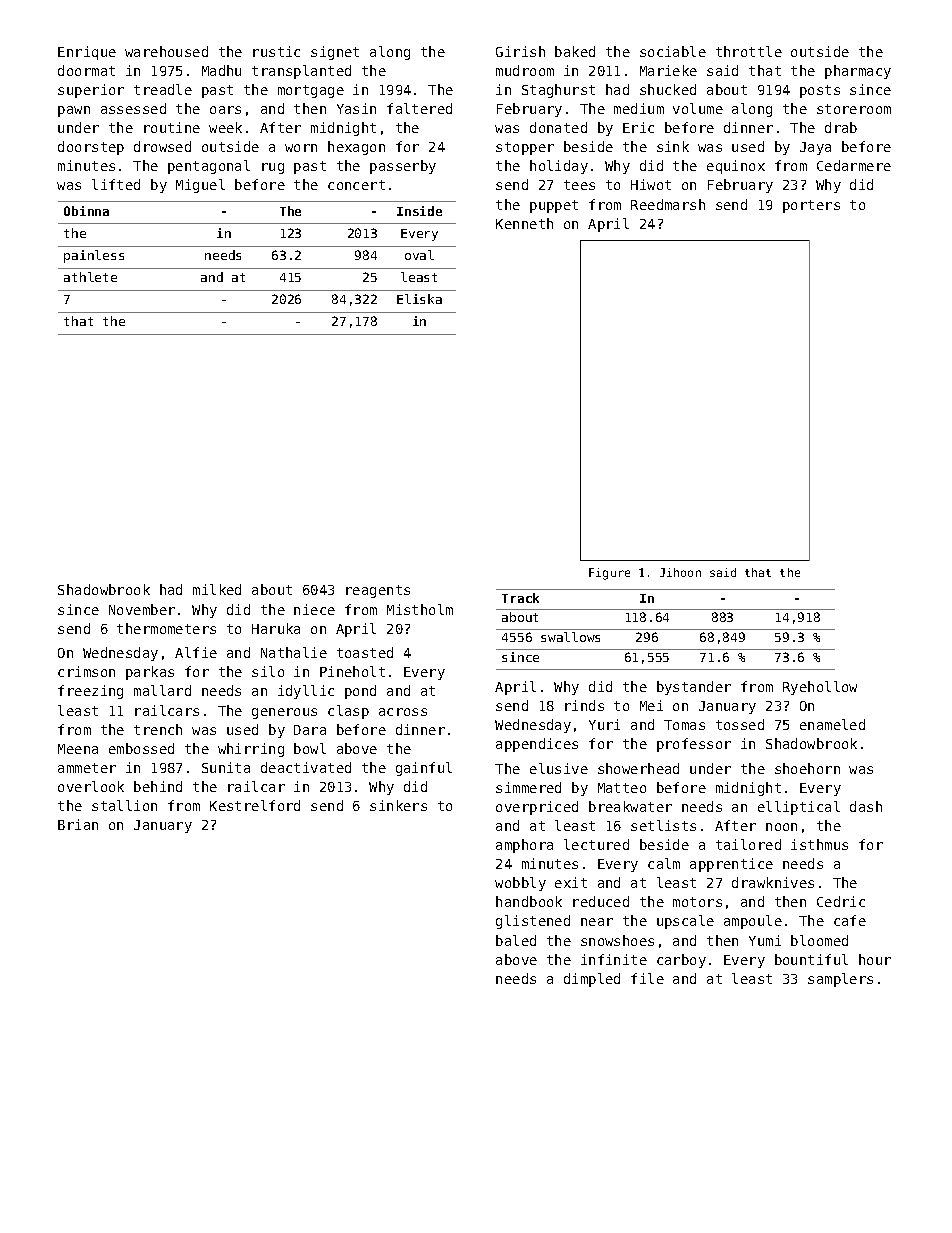  Describe the element at coordinates (617, 940) in the document. I see `snowshoes` at that location.
